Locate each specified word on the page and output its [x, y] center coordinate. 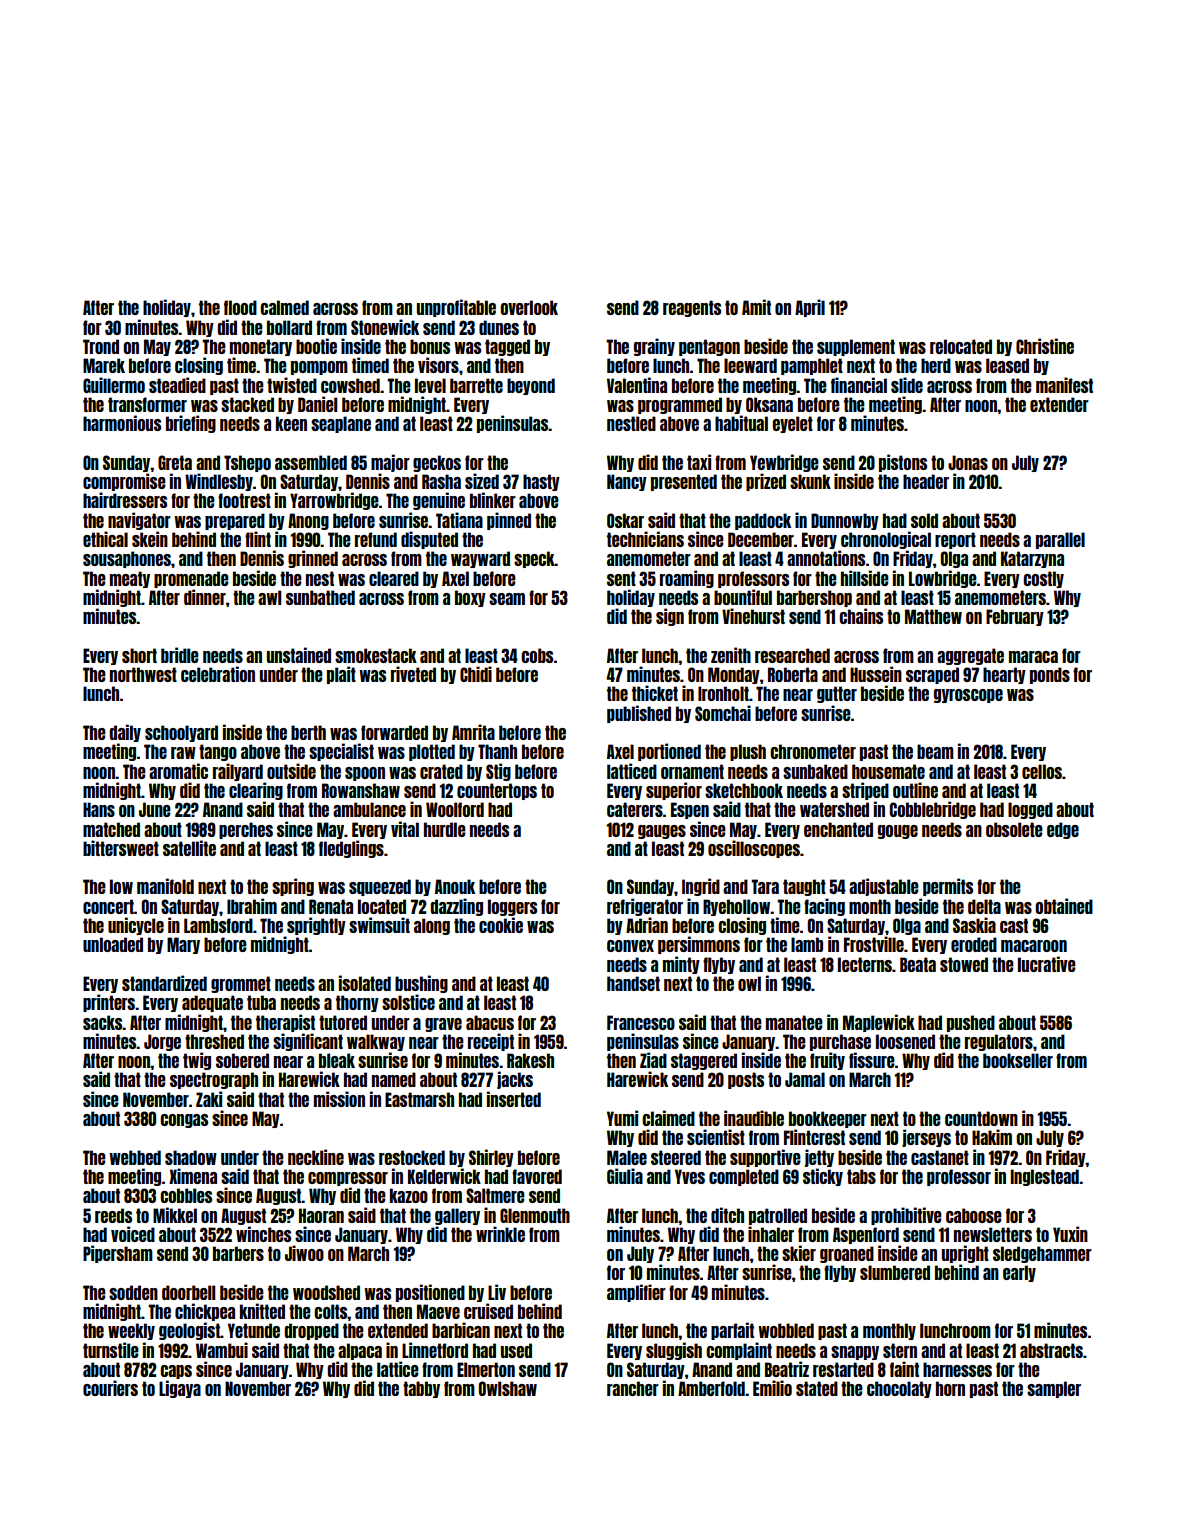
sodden [133, 1292]
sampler [1054, 1389]
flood [240, 307]
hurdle [445, 829]
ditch [727, 1215]
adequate [212, 1003]
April [810, 308]
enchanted [838, 829]
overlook [529, 307]
